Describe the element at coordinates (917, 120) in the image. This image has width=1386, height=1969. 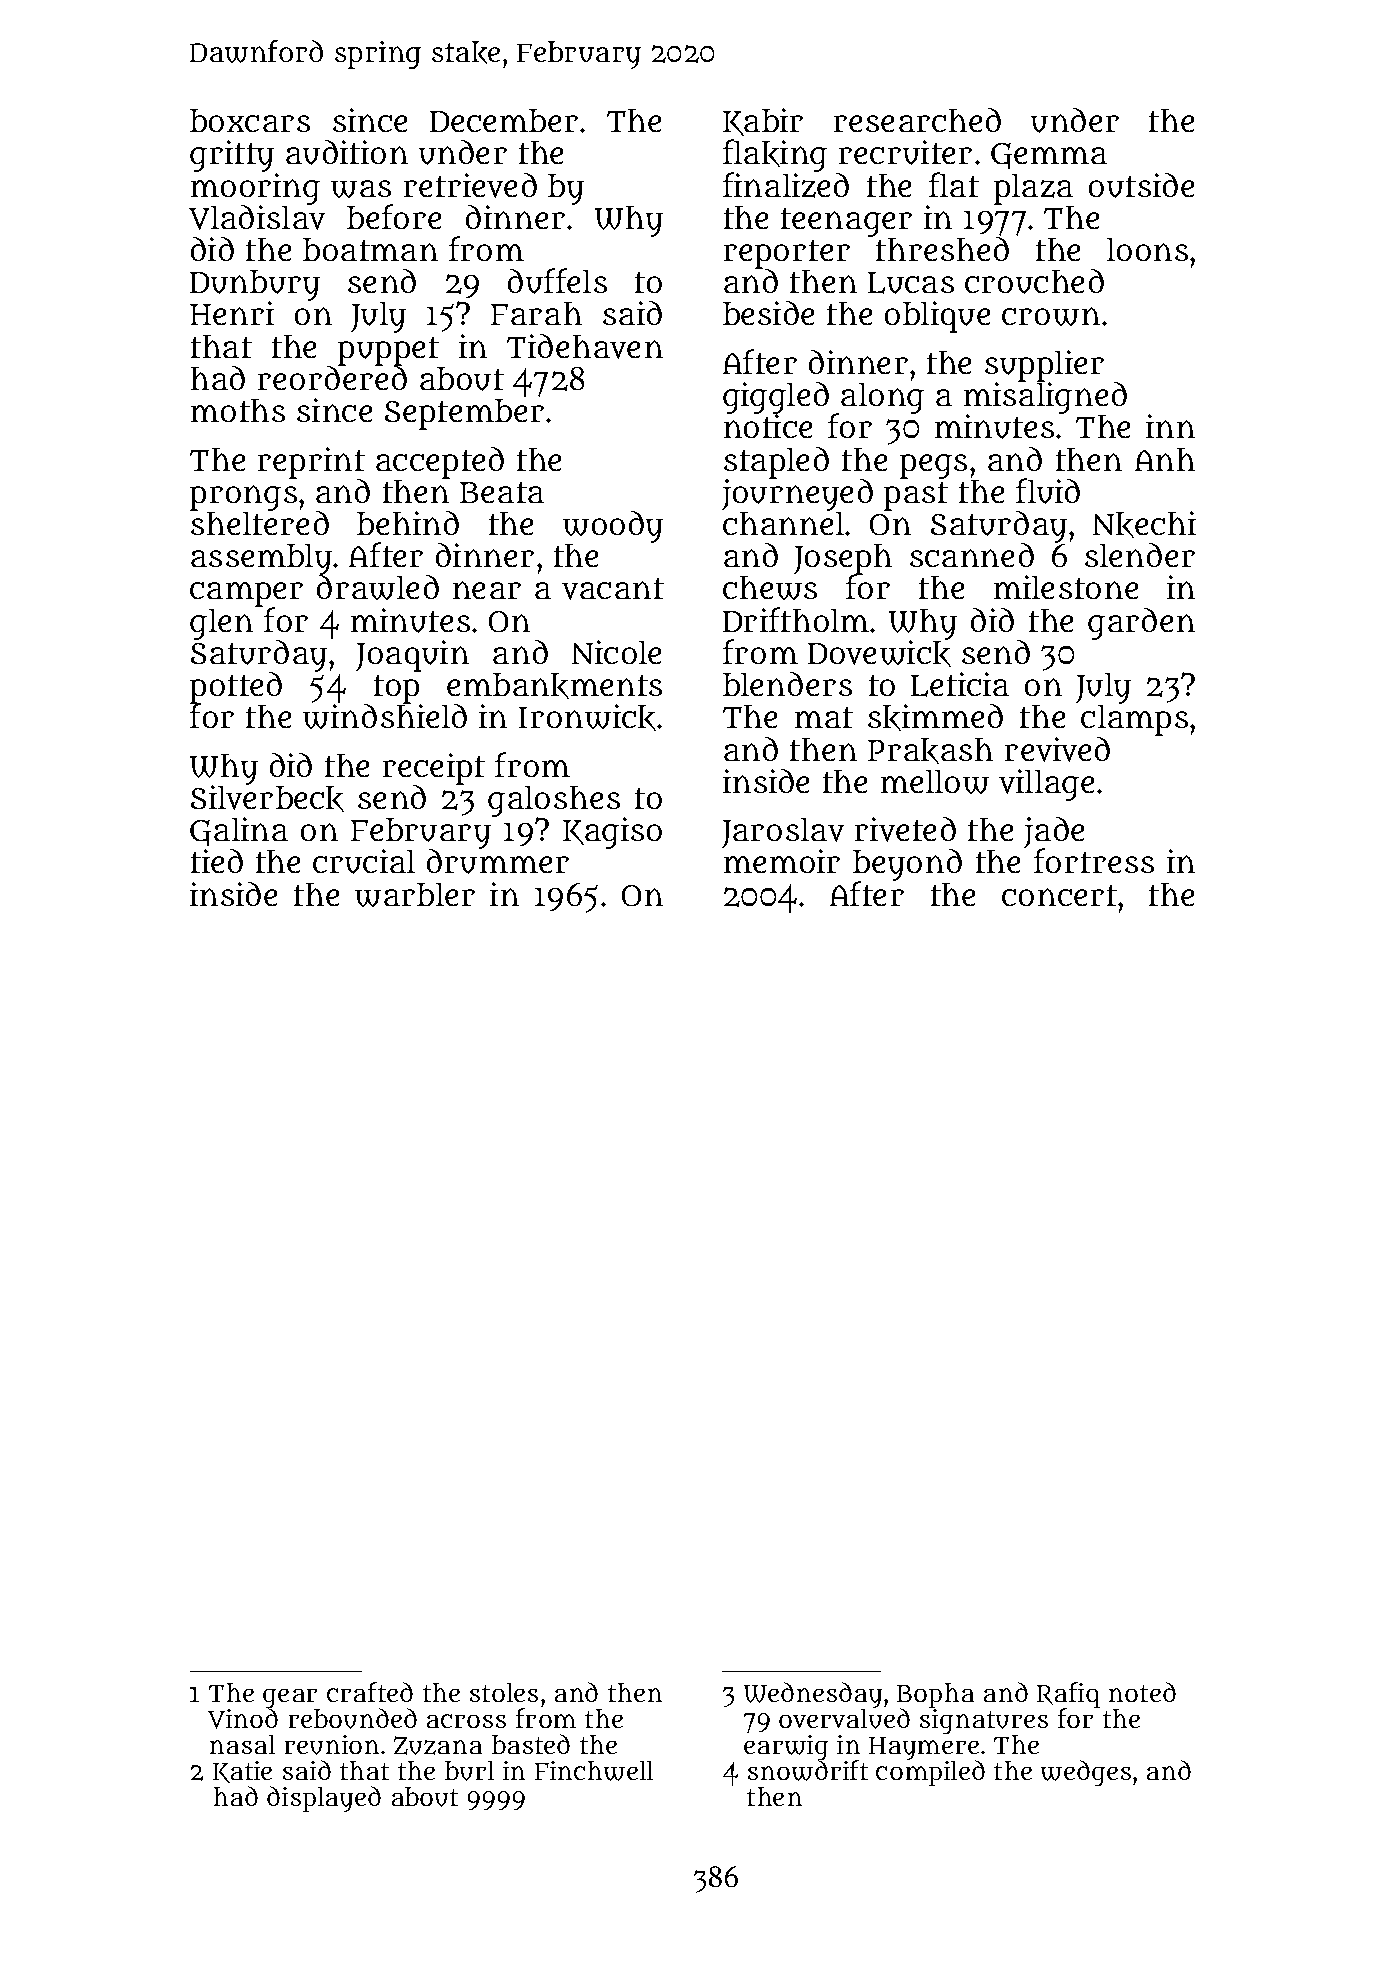
I see `researched` at that location.
